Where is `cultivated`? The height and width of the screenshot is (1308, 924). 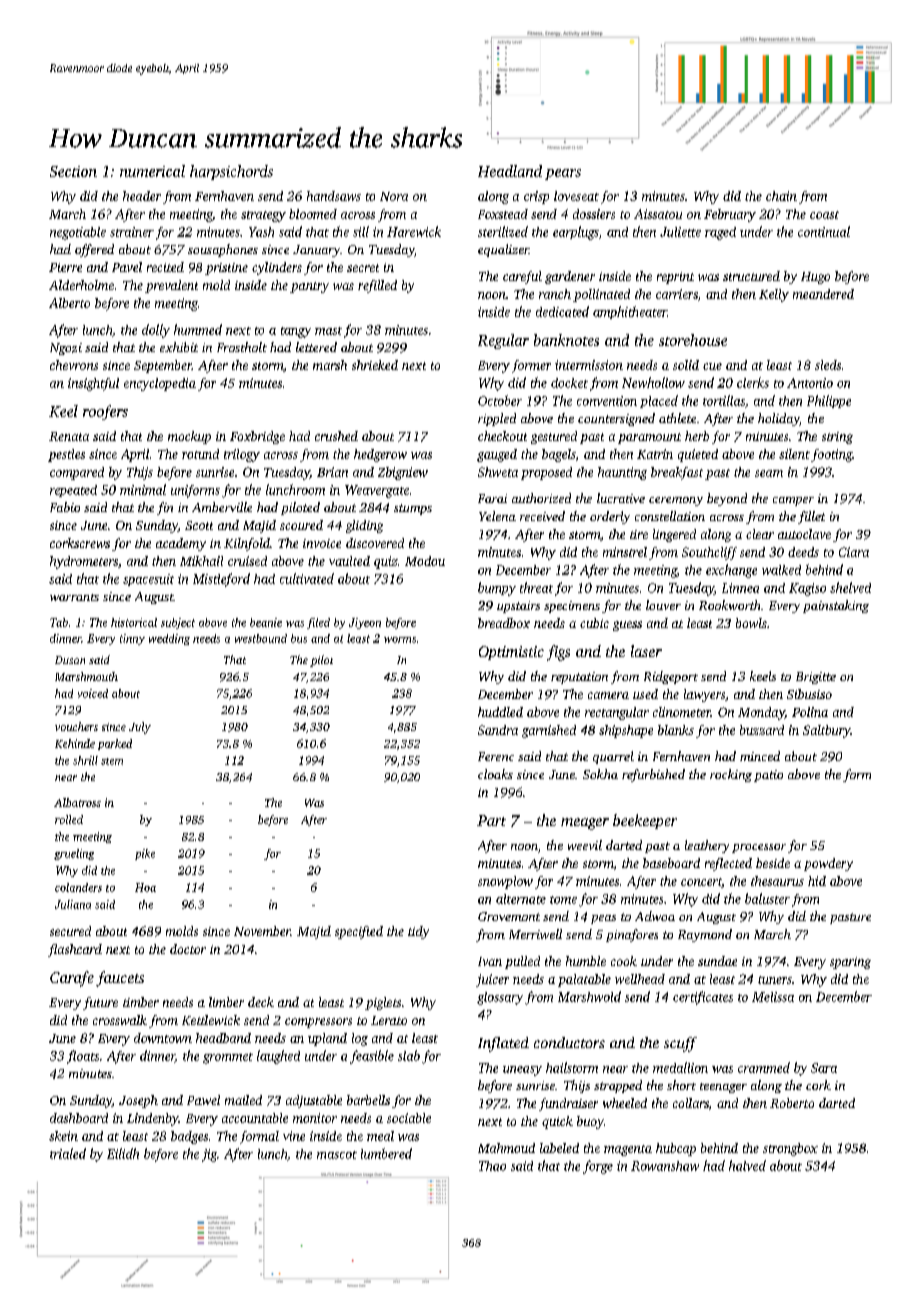
cultivated is located at coordinates (307, 578).
